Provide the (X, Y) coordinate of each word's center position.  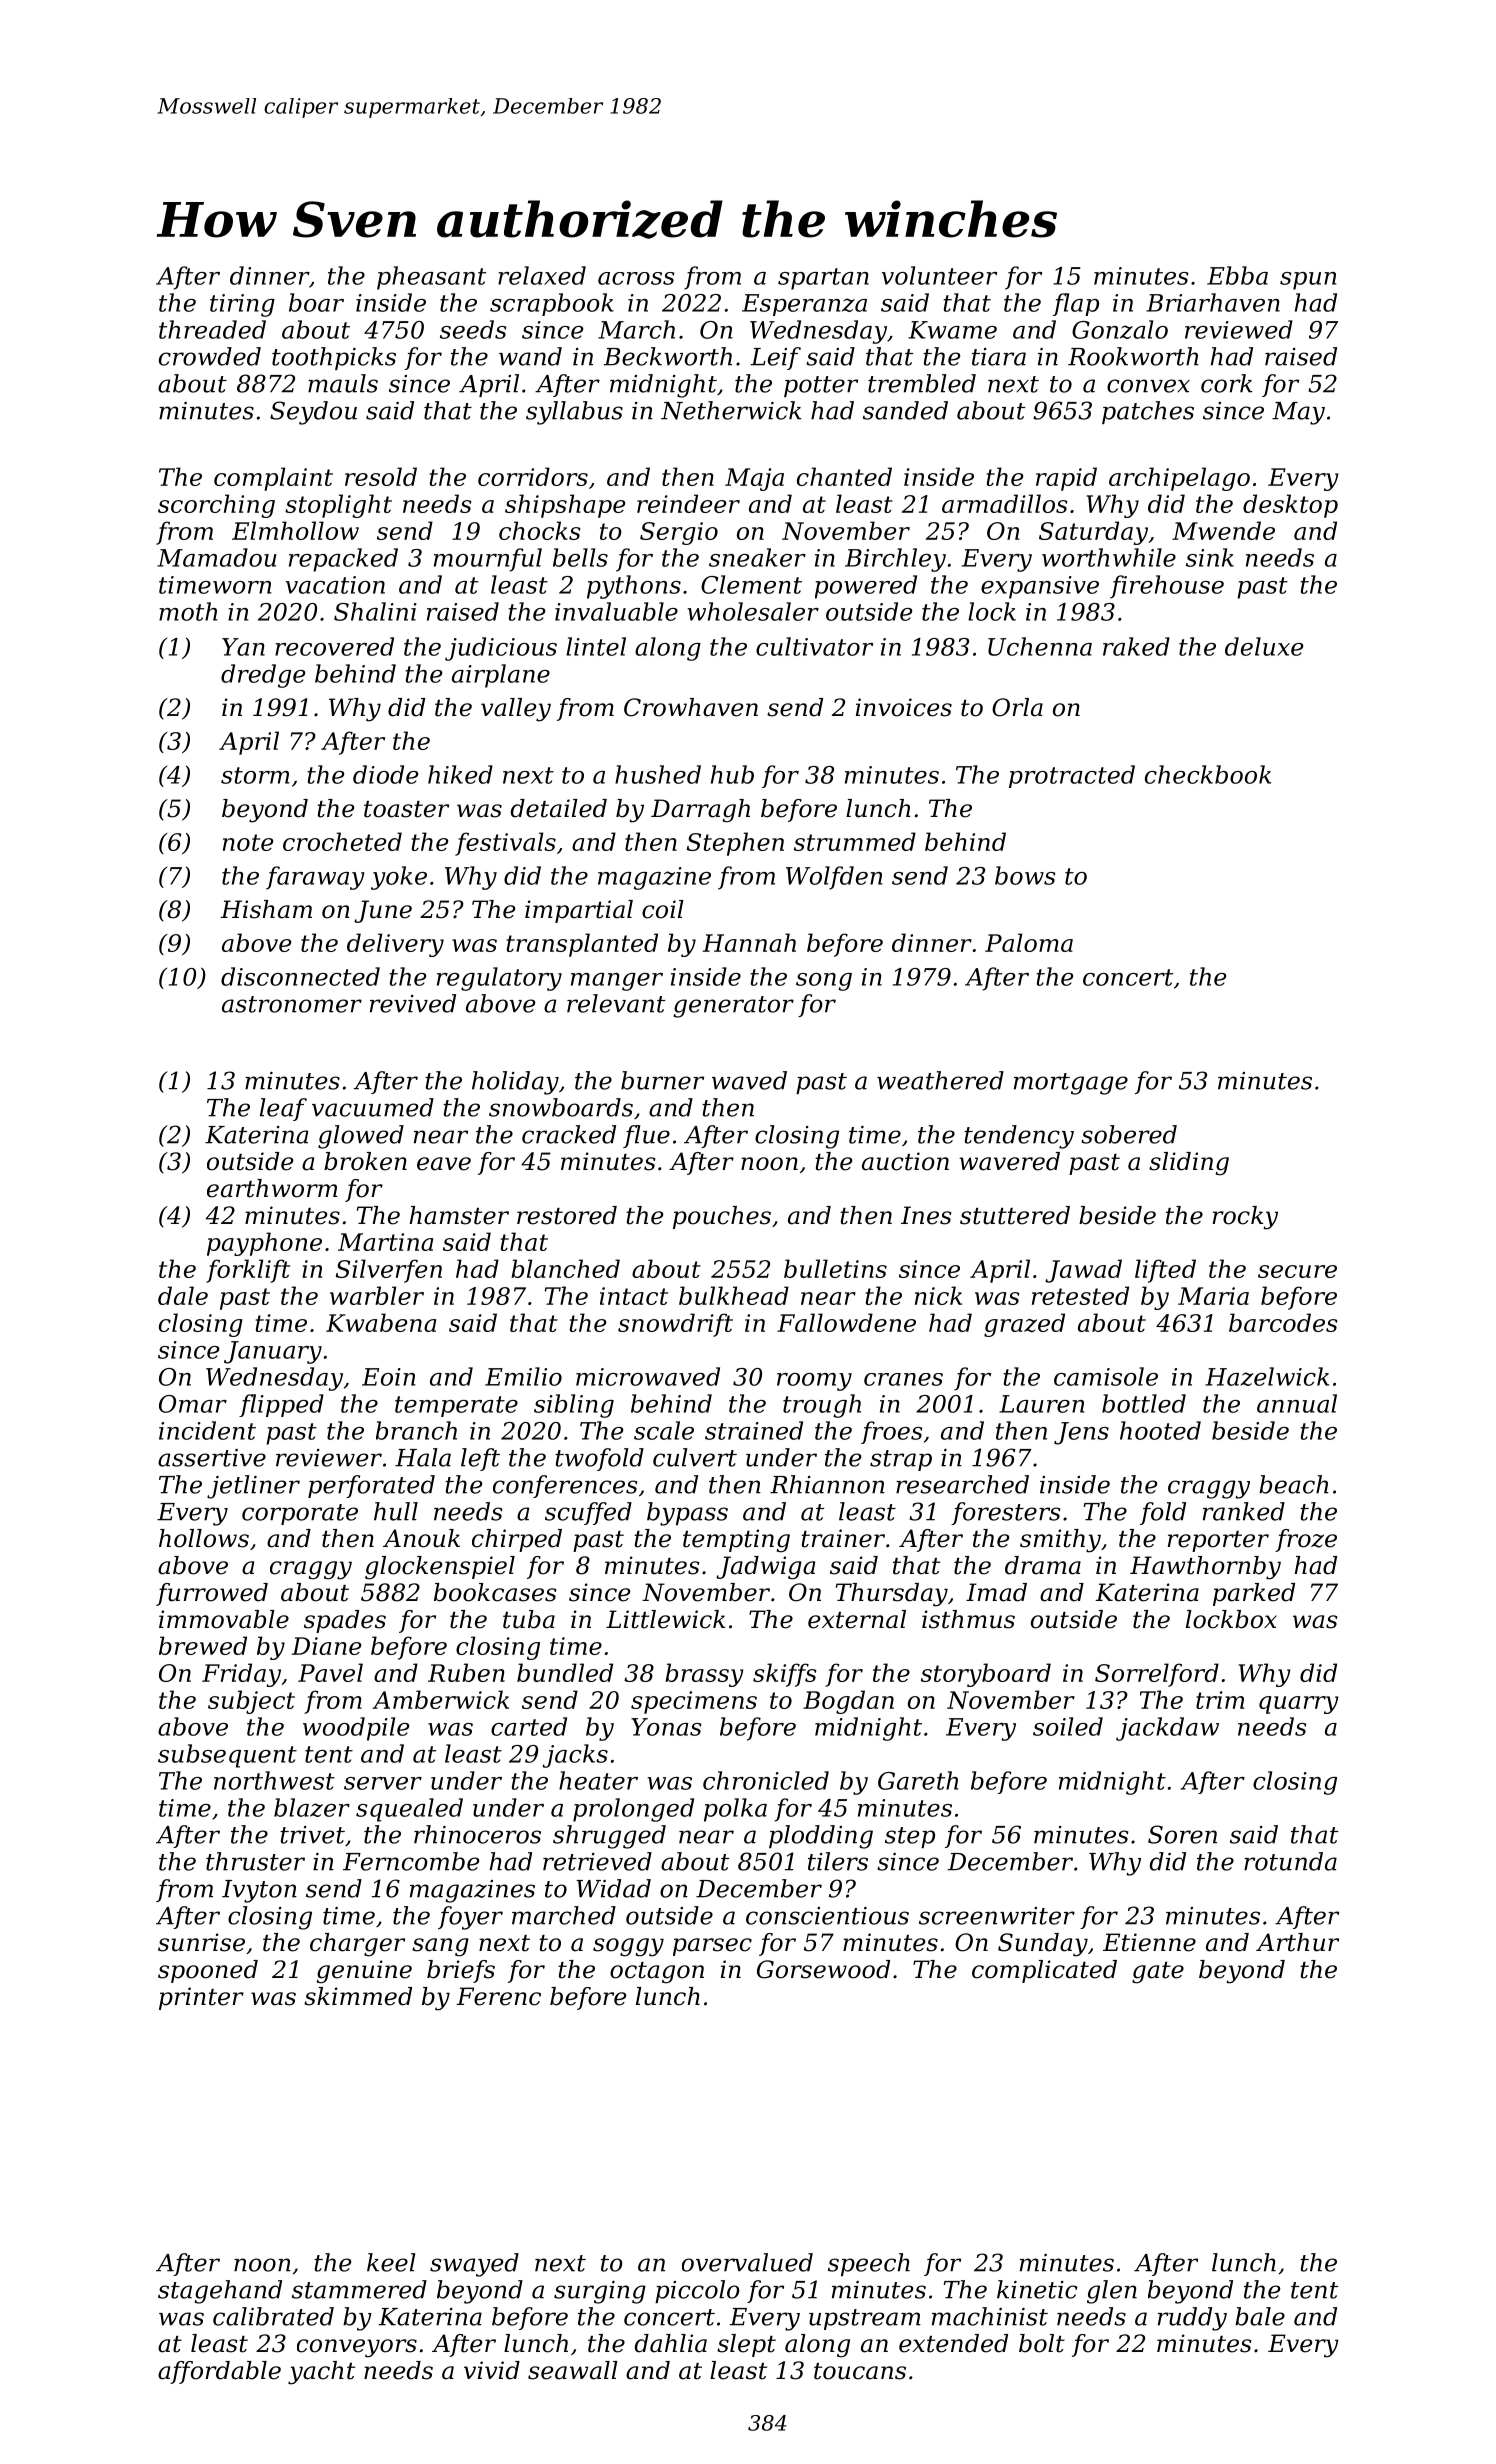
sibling (574, 1406)
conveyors (357, 2348)
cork (1226, 383)
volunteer (939, 275)
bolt (1042, 2343)
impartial (579, 911)
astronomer (292, 1004)
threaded (212, 329)
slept (746, 2345)
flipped (281, 1405)
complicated (1044, 1971)
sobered (1129, 1134)
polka (735, 1810)
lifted (1165, 1271)
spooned (208, 1971)
